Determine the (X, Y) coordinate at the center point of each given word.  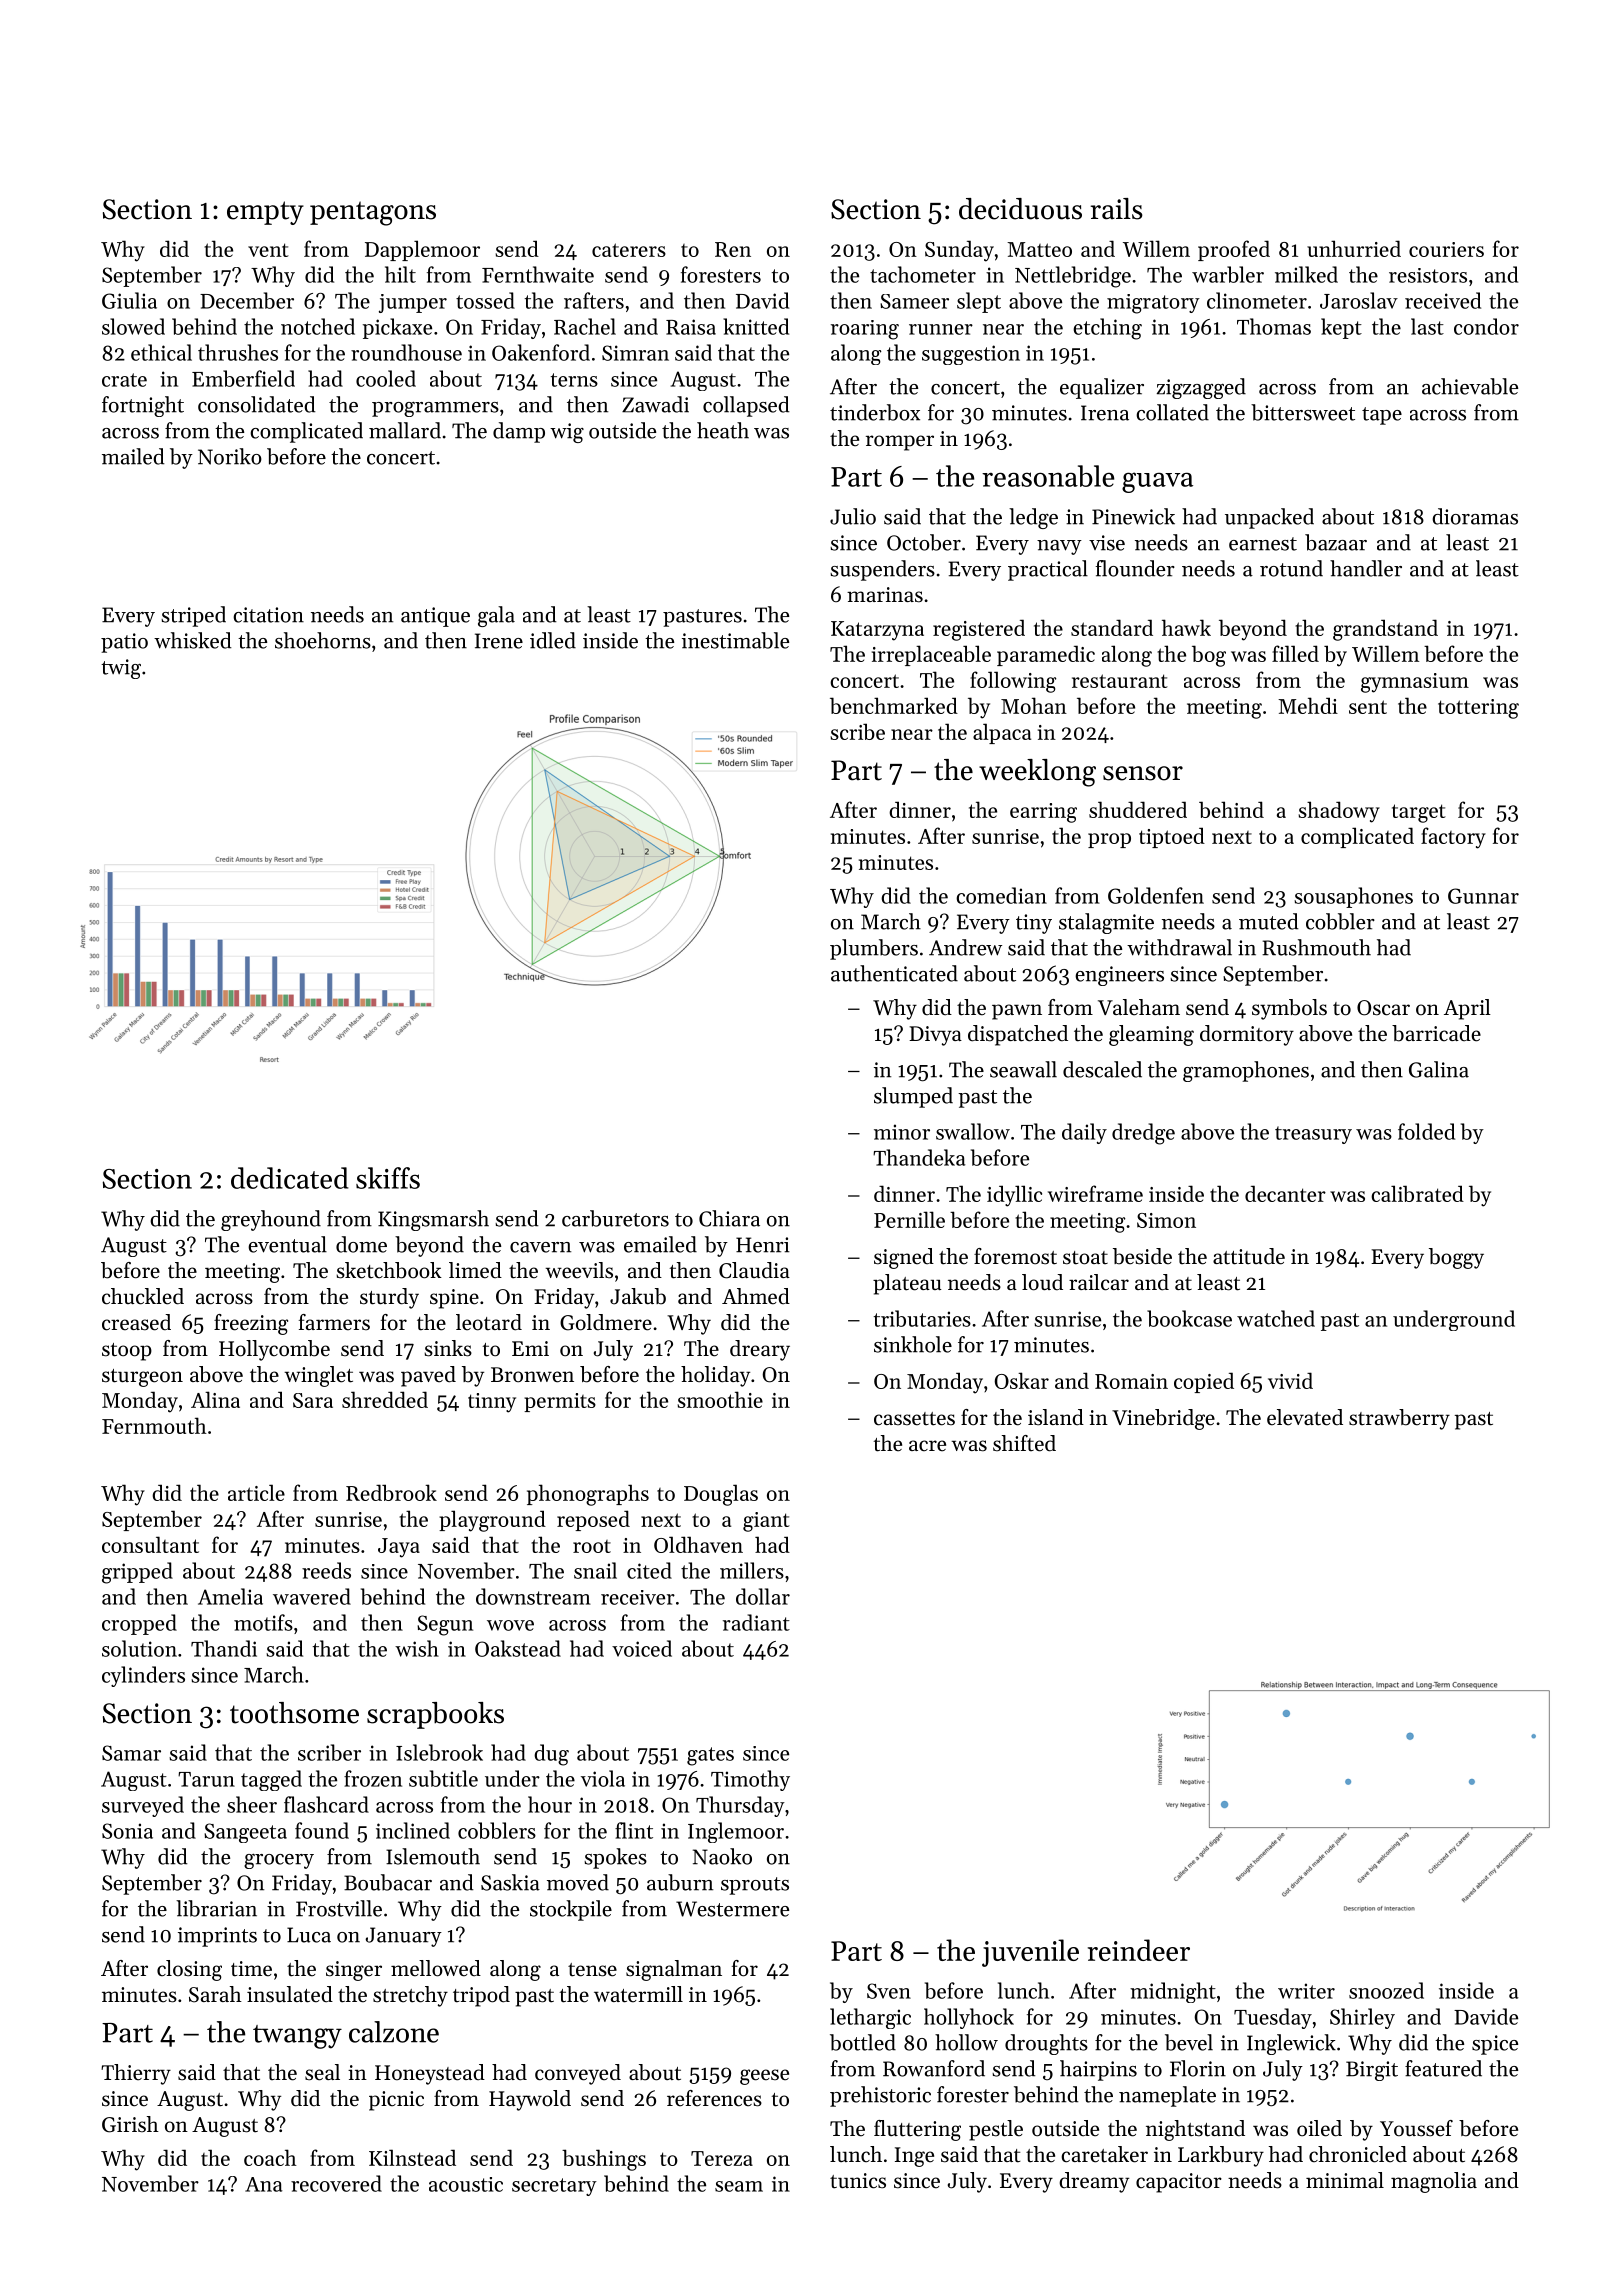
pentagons (373, 213)
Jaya (399, 1548)
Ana (263, 2184)
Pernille (909, 1219)
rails (1117, 209)
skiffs (388, 1178)
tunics (858, 2181)
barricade (1436, 1033)
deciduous (1020, 209)
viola (603, 1778)
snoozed (1386, 1990)
